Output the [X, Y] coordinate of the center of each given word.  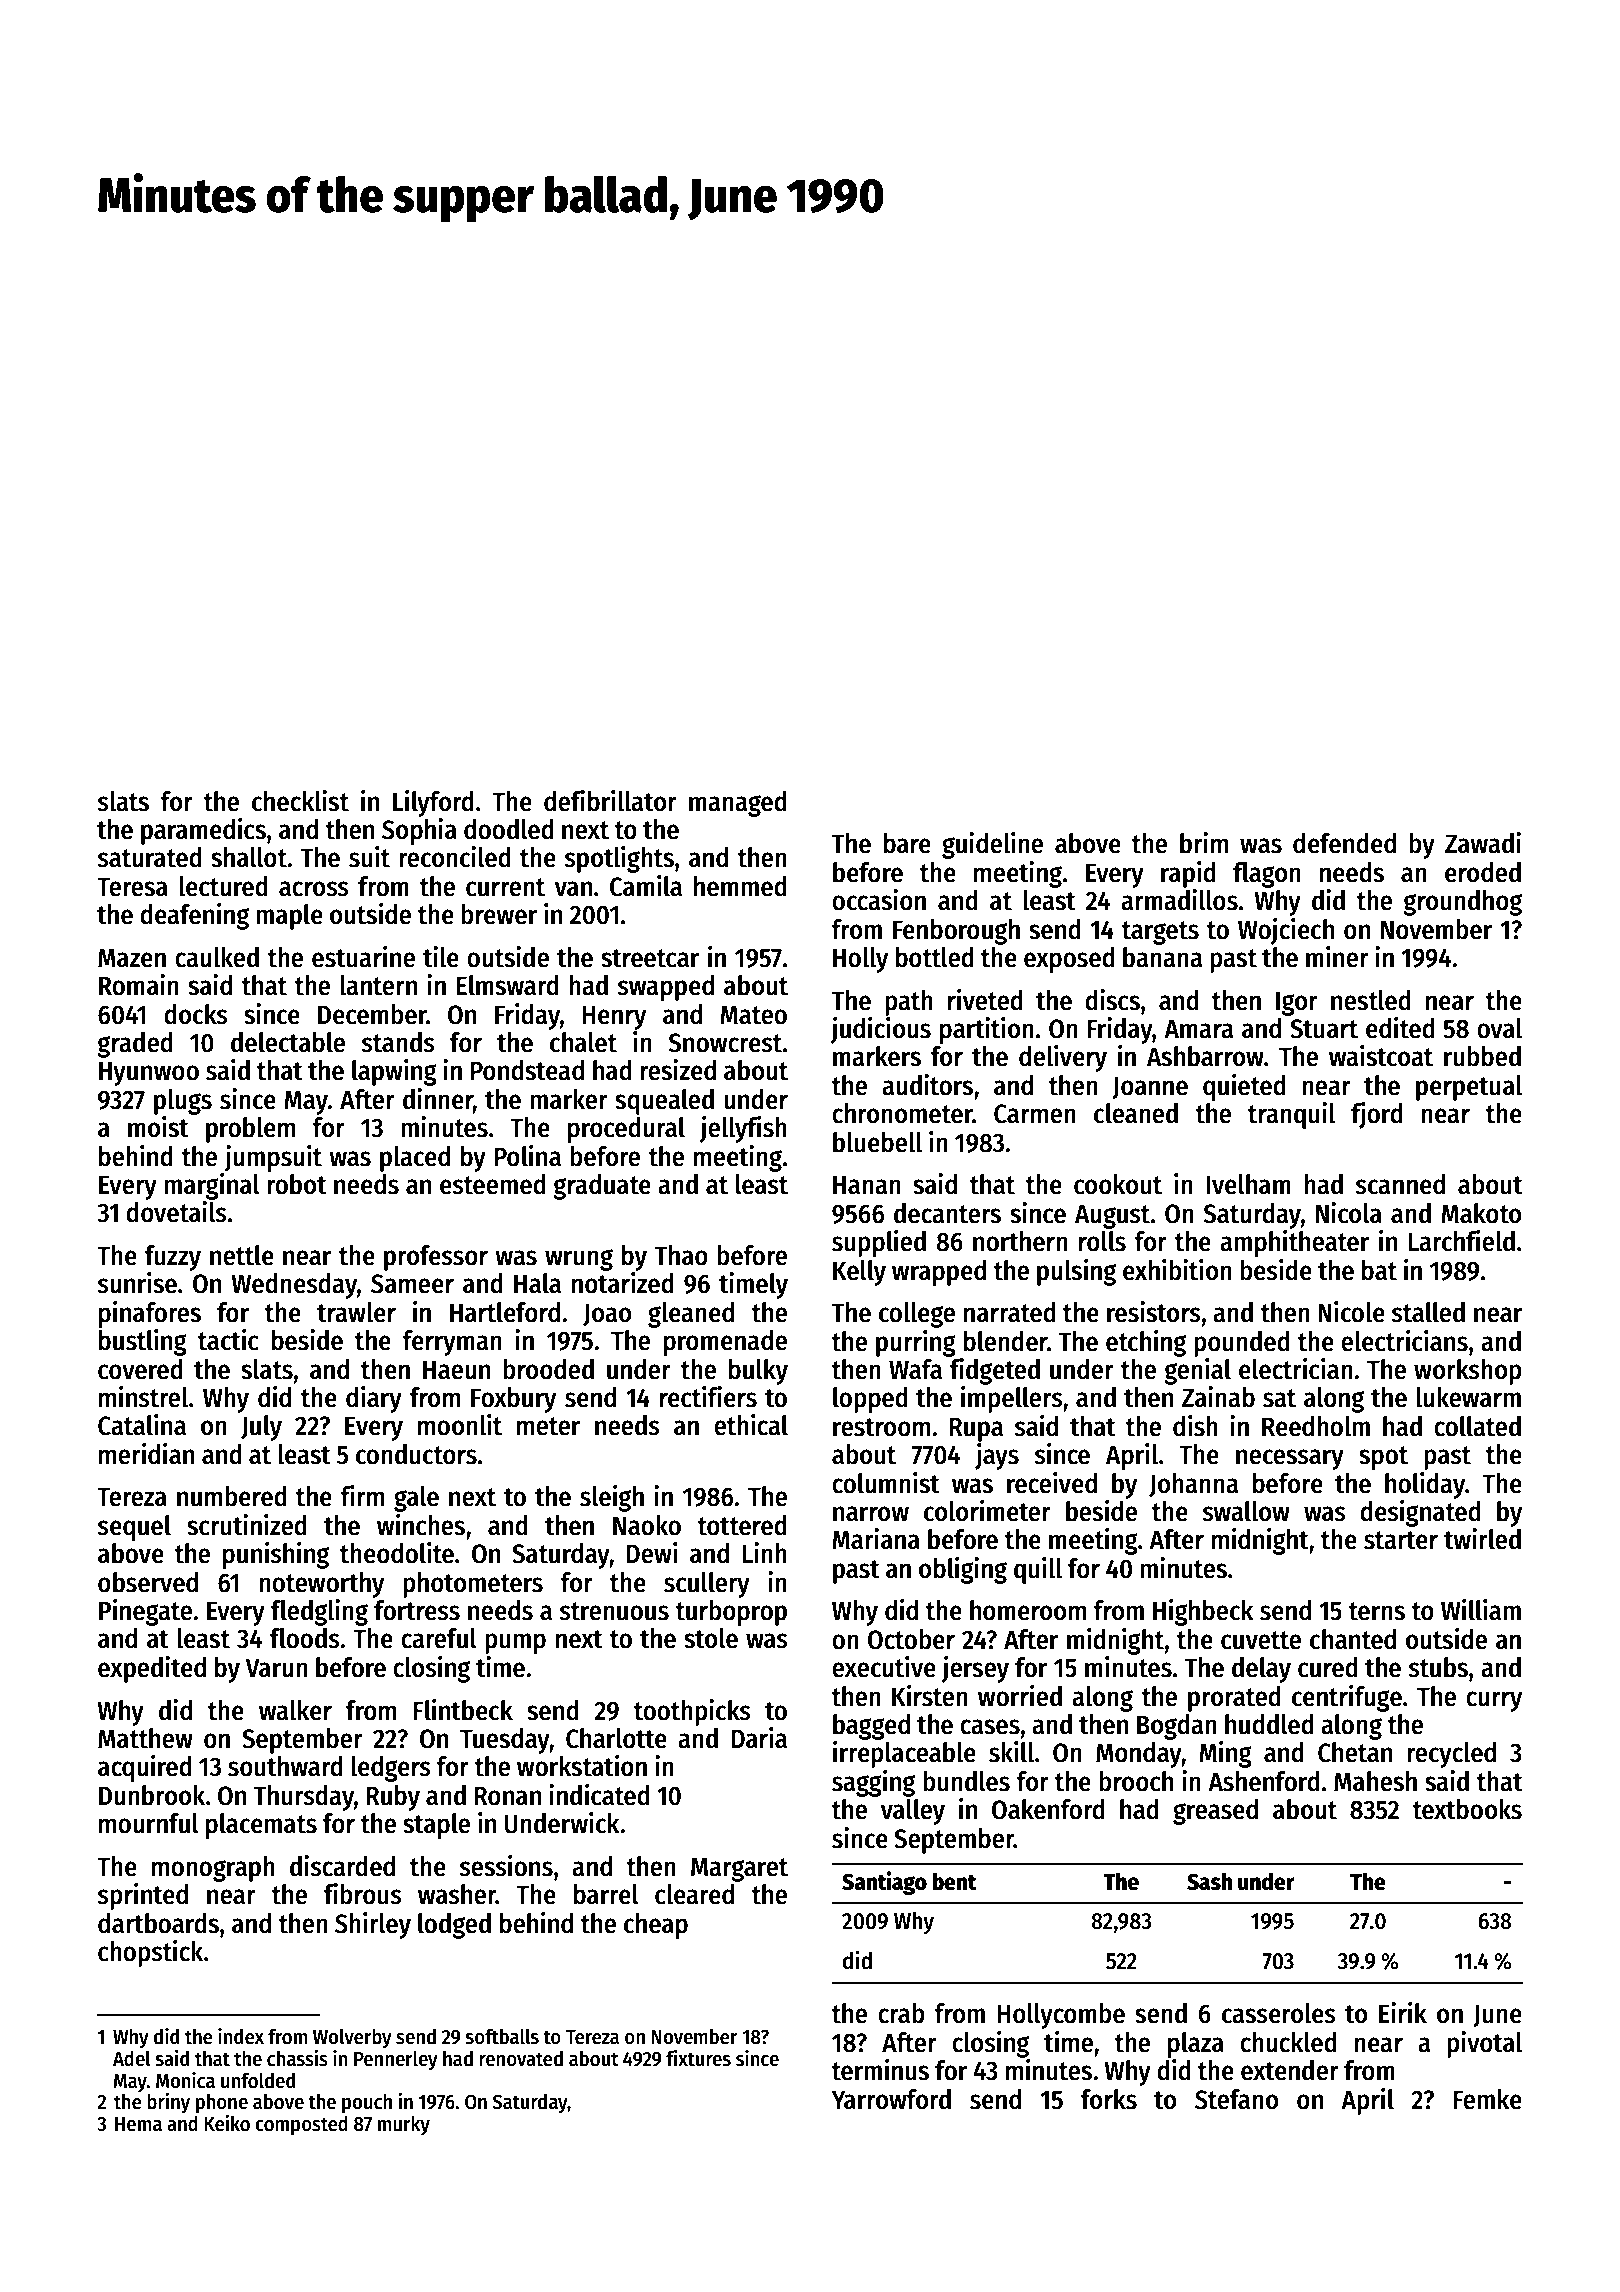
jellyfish [743, 1129]
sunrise [137, 1283]
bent [954, 1881]
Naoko [647, 1525]
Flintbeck [463, 1710]
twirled [1482, 1539]
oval [1499, 1028]
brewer [499, 914]
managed [738, 804]
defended [1344, 843]
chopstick [150, 1953]
